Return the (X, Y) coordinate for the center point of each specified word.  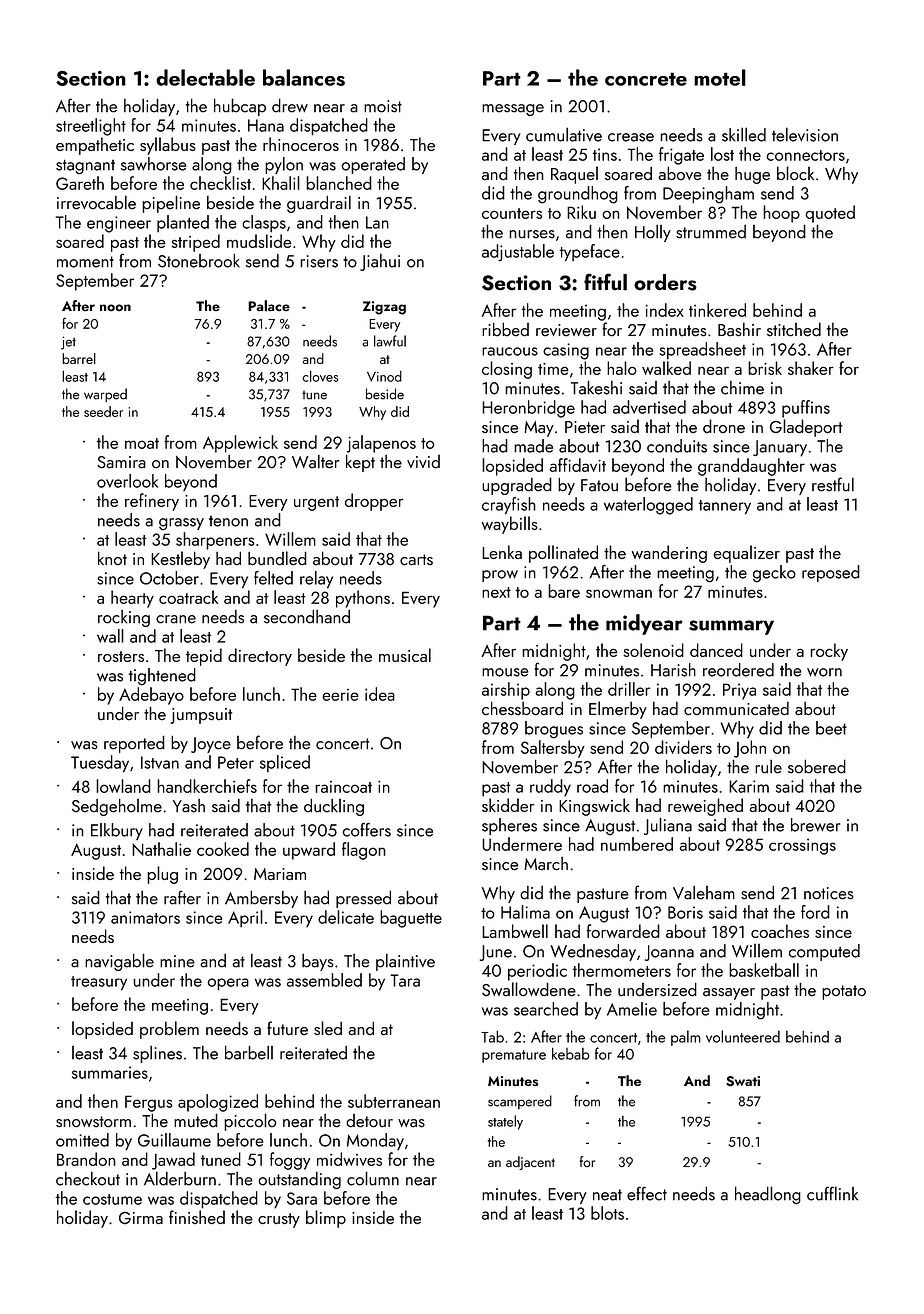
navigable (119, 962)
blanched (339, 183)
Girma (141, 1218)
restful (833, 484)
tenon (228, 521)
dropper (374, 502)
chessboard (522, 708)
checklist (220, 183)
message (513, 110)
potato (844, 992)
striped (196, 243)
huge (752, 175)
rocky (829, 652)
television (805, 134)
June (496, 953)
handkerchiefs (207, 786)
